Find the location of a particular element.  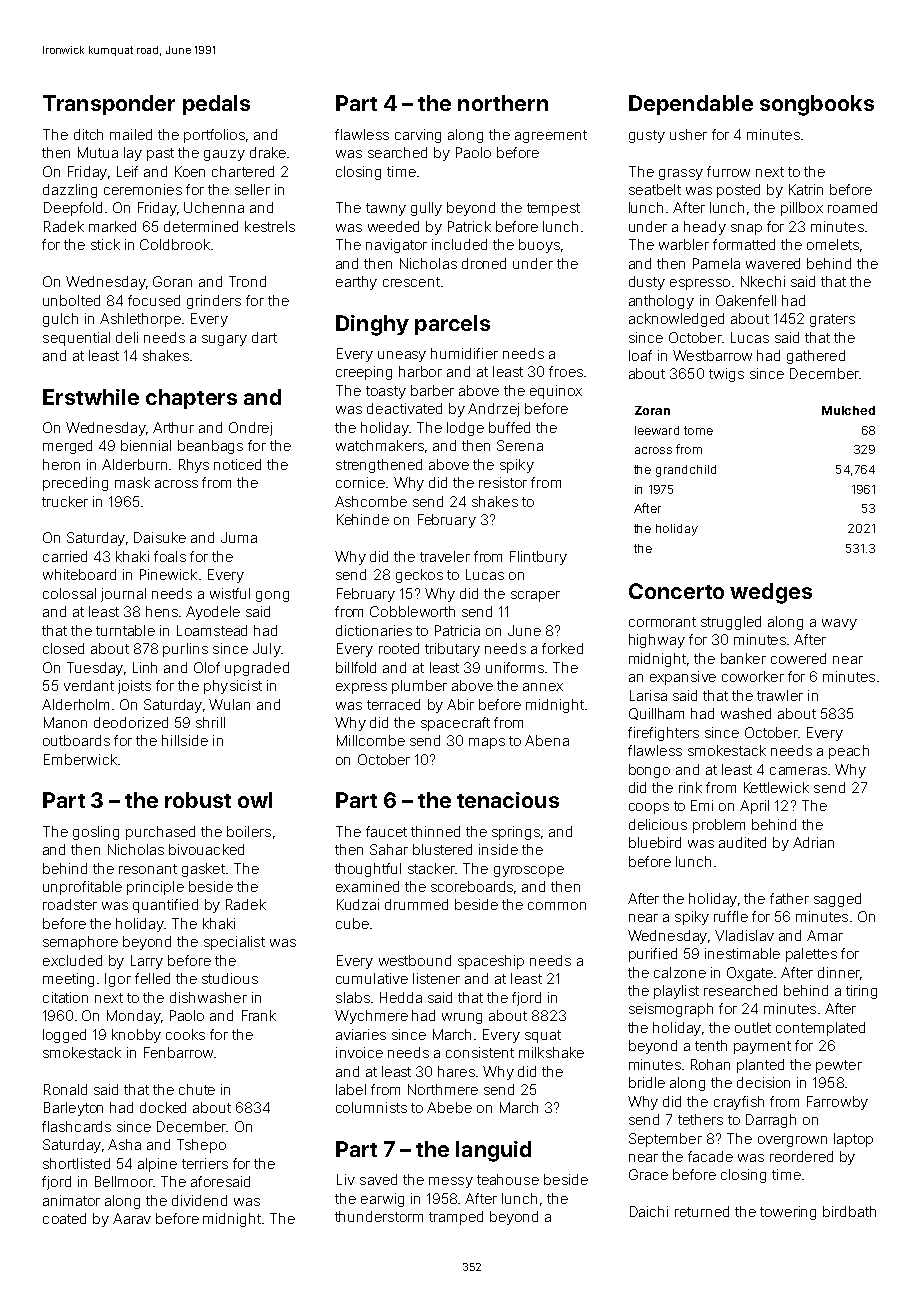

gosling is located at coordinates (96, 833).
